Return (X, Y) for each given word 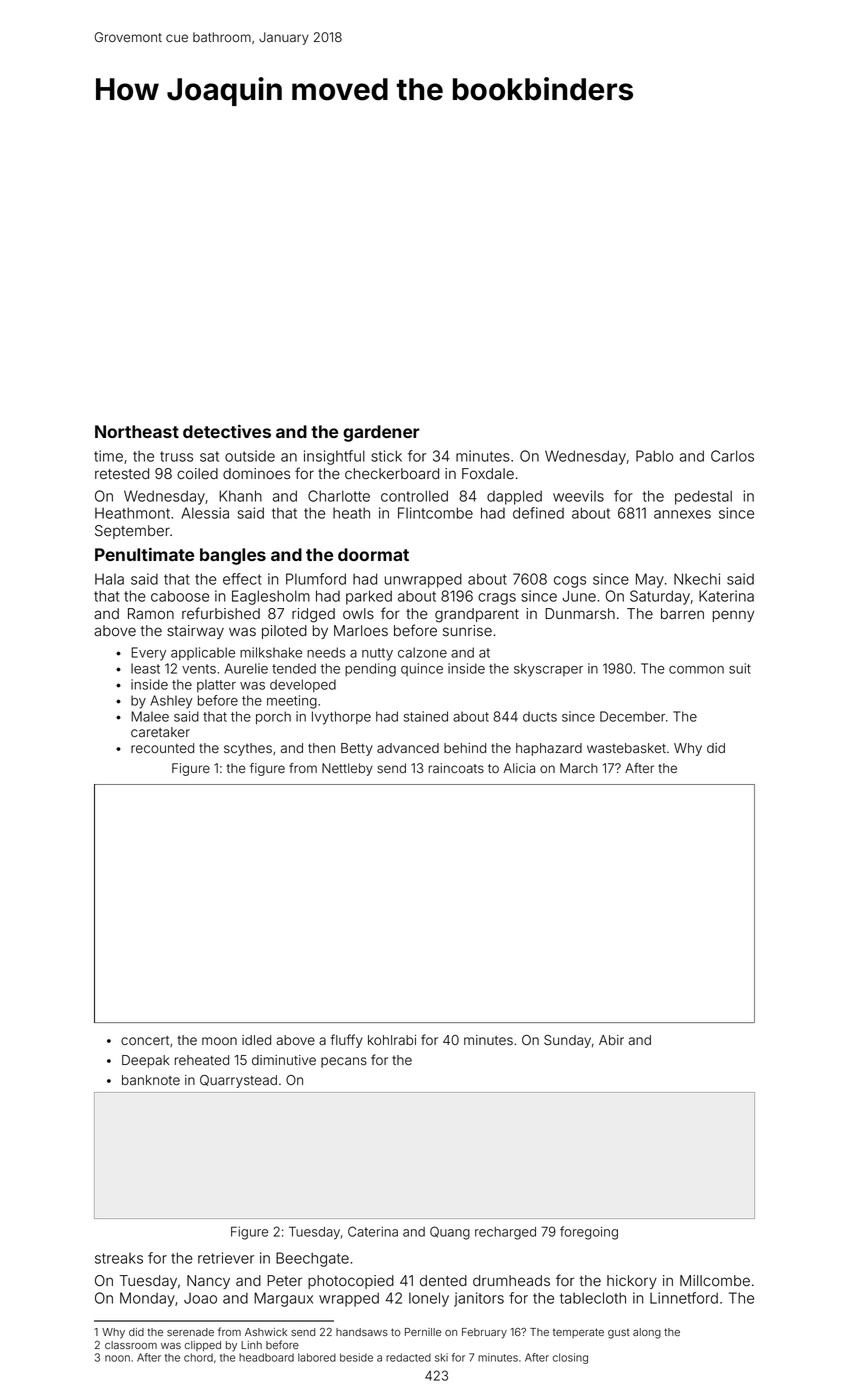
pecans (344, 1062)
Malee (150, 716)
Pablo (654, 456)
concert (145, 1040)
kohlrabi (392, 1040)
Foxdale (488, 474)
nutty (377, 654)
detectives (227, 431)
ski (441, 1357)
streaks (119, 1258)
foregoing (589, 1233)
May (650, 580)
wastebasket (626, 748)
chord (198, 1357)
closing (570, 1358)
